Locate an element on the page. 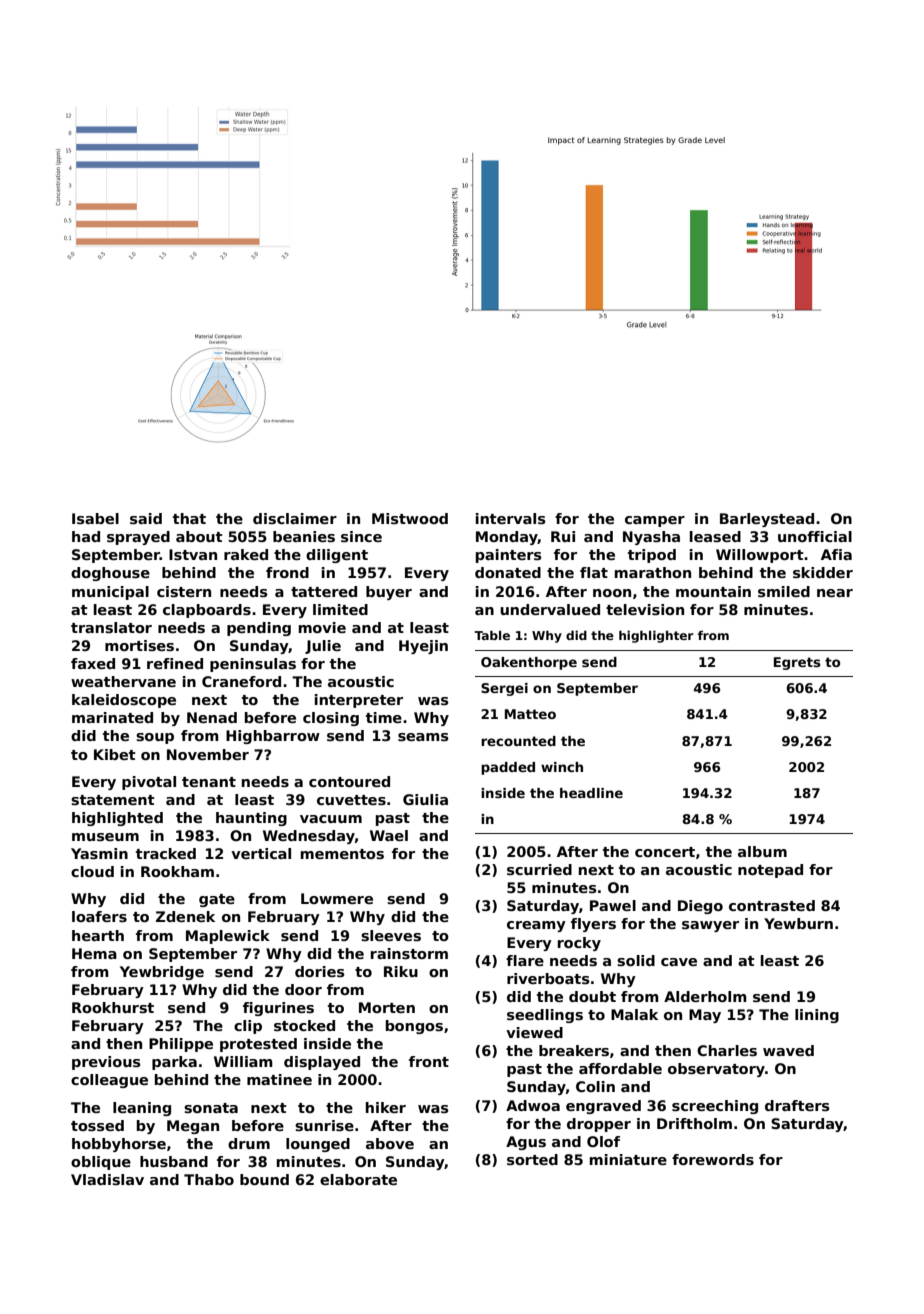 The height and width of the document is (1314, 924). Highbarrow is located at coordinates (273, 737).
